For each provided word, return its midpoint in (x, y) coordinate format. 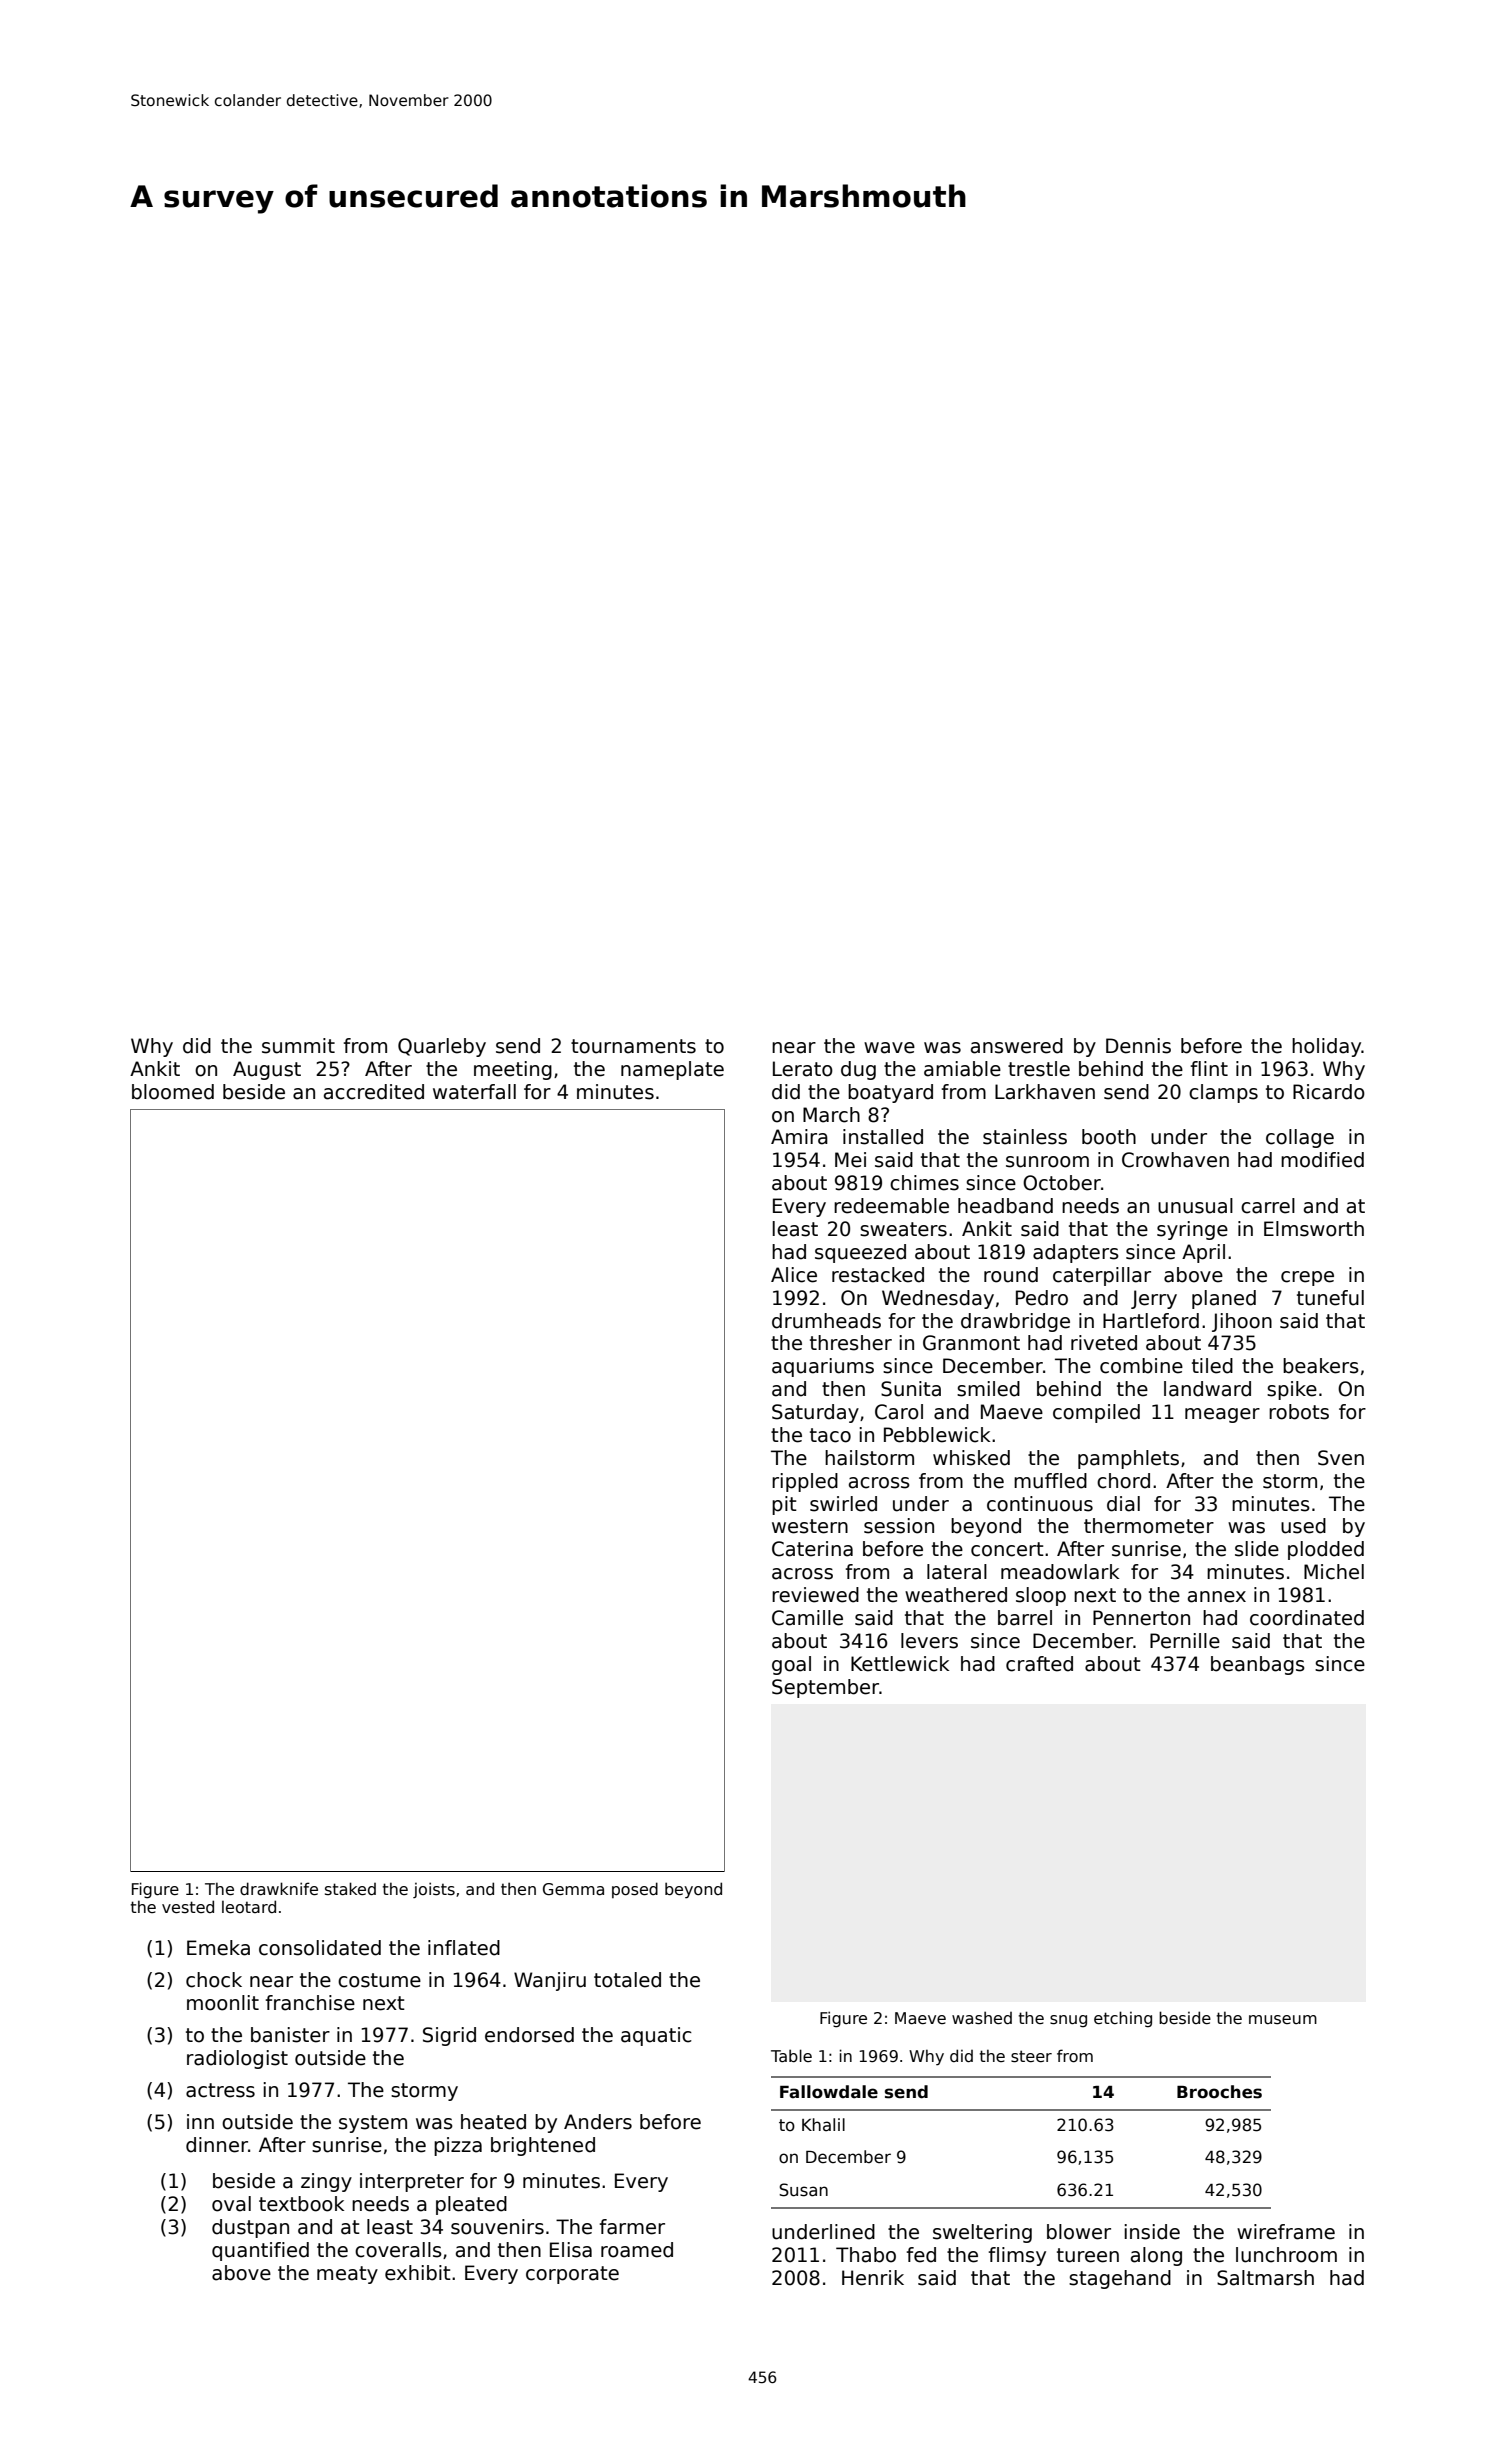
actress (220, 2090)
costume (379, 1980)
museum (1283, 2020)
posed (635, 1890)
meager (1222, 1415)
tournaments (633, 1046)
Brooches (1219, 2092)
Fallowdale (829, 2092)
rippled (805, 1482)
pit (784, 1505)
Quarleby (442, 1047)
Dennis (1138, 1046)
